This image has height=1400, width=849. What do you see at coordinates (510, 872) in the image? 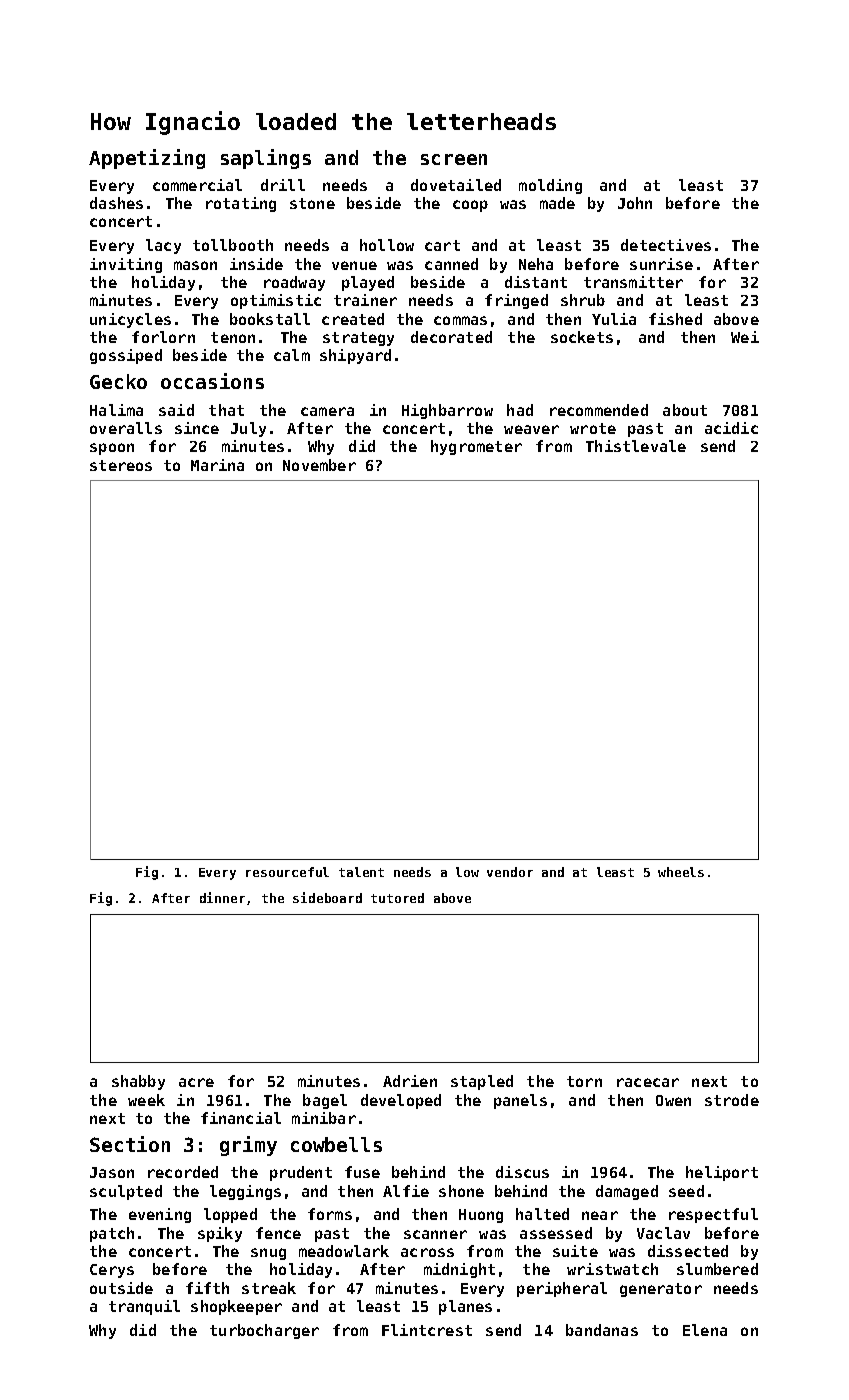
I see `vendor` at bounding box center [510, 872].
